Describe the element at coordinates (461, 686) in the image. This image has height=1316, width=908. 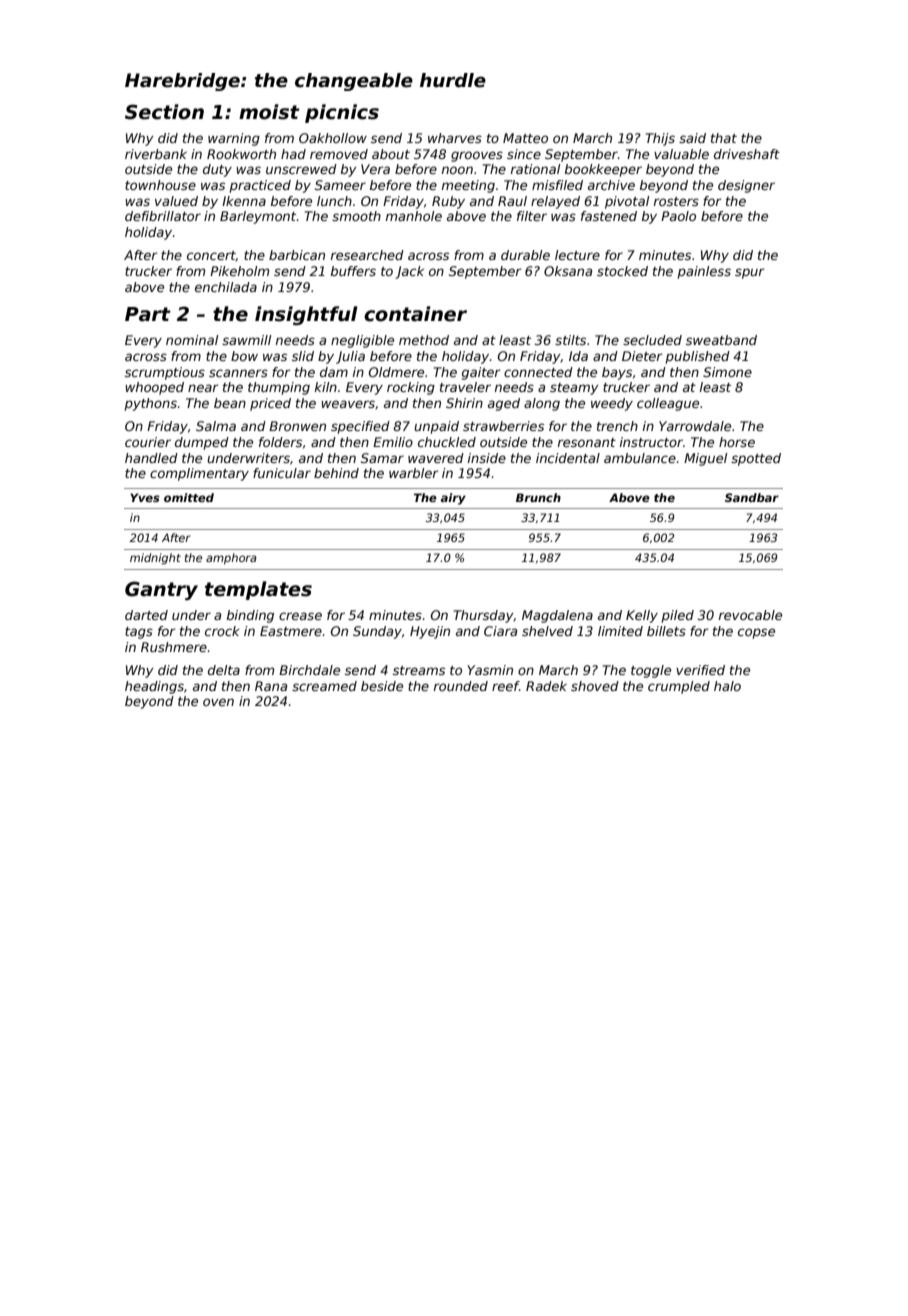
I see `rounded` at that location.
